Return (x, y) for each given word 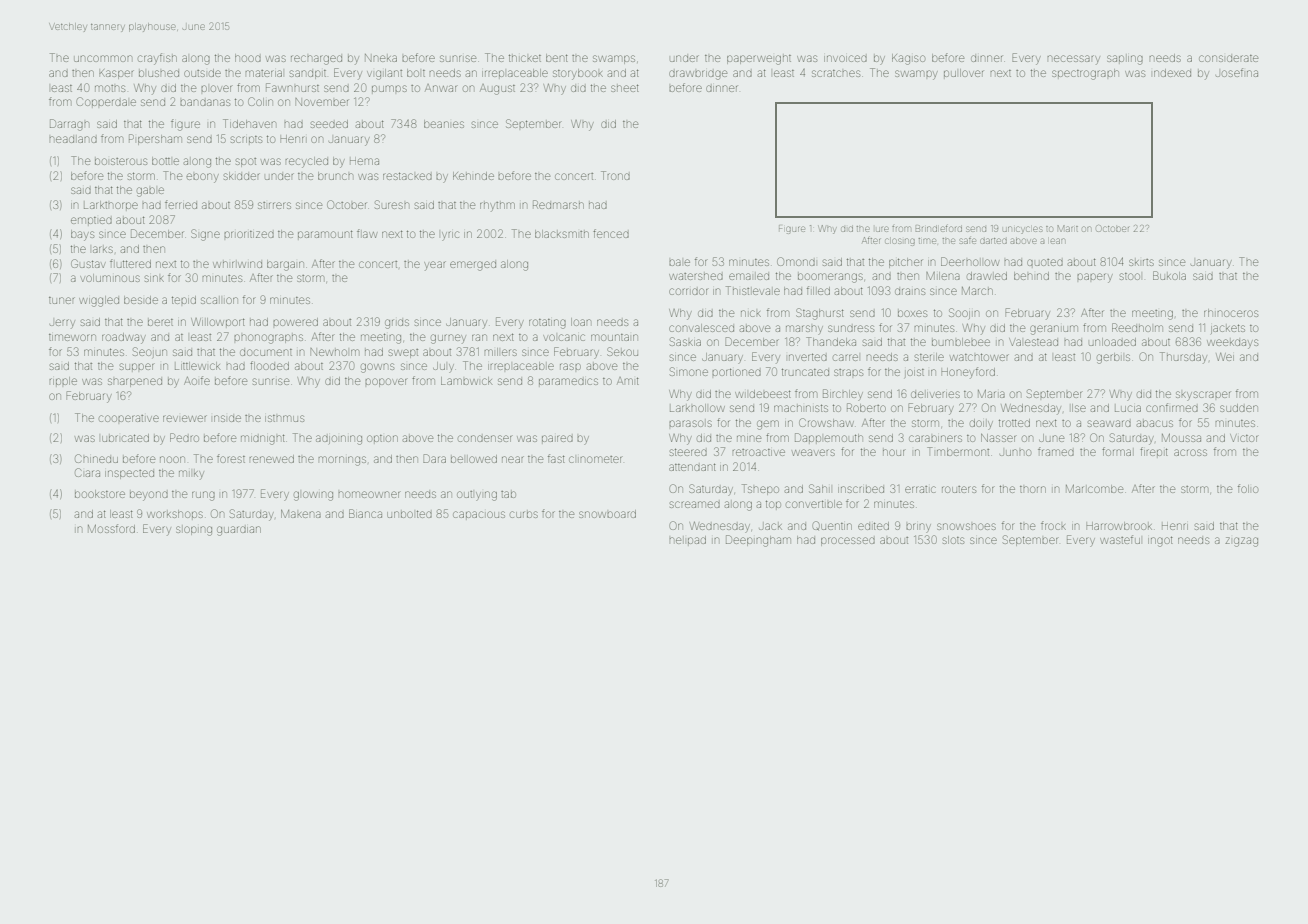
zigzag (1241, 542)
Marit (1068, 228)
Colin (260, 101)
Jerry (62, 324)
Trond (615, 175)
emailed (749, 276)
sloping (194, 531)
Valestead (1033, 342)
